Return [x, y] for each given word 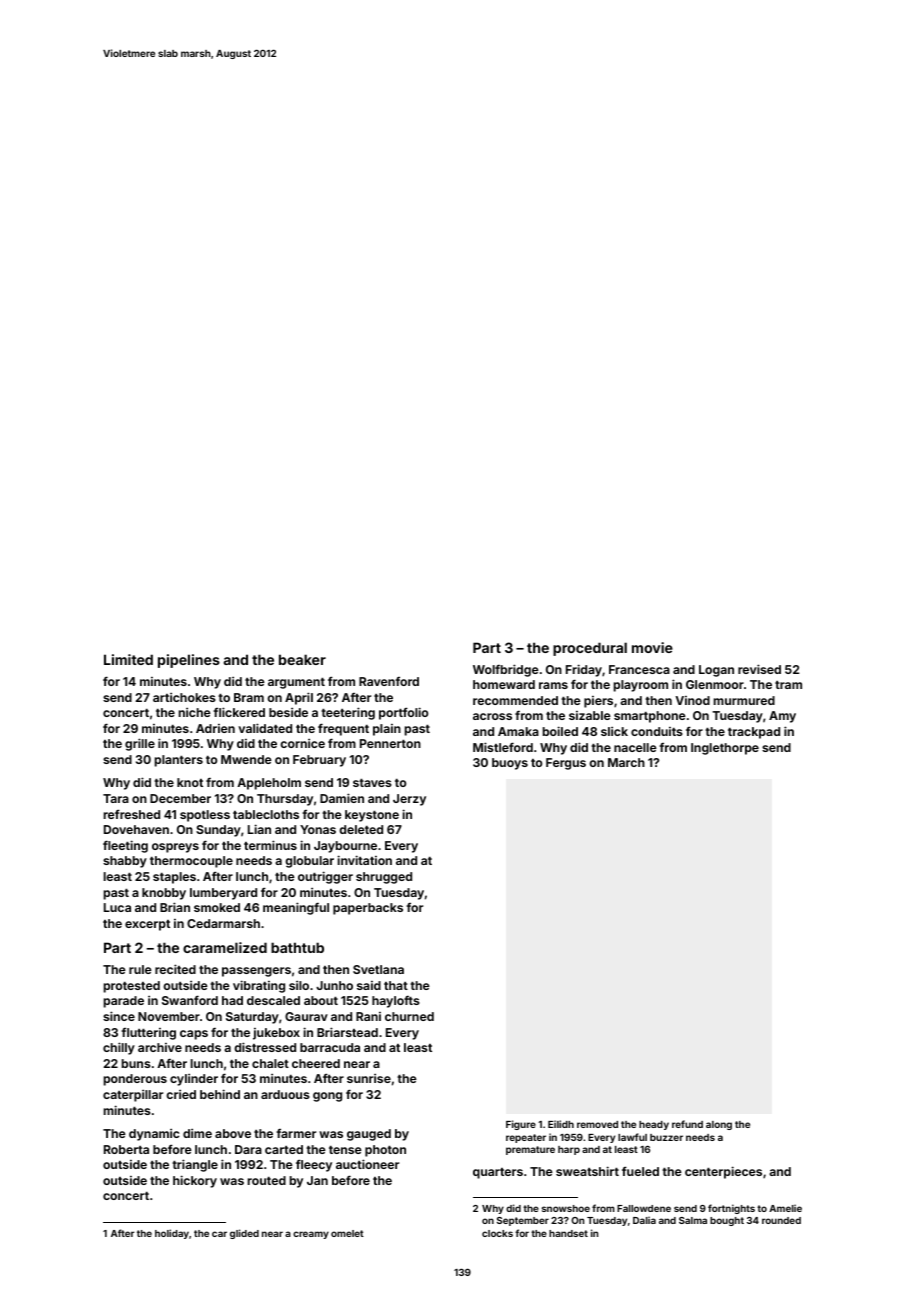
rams [553, 685]
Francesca [639, 669]
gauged [369, 1135]
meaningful [296, 908]
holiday [172, 1234]
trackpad [754, 733]
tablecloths [266, 814]
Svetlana [378, 969]
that [396, 985]
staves [372, 783]
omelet [347, 1233]
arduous [285, 1094]
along [719, 1125]
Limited [128, 659]
